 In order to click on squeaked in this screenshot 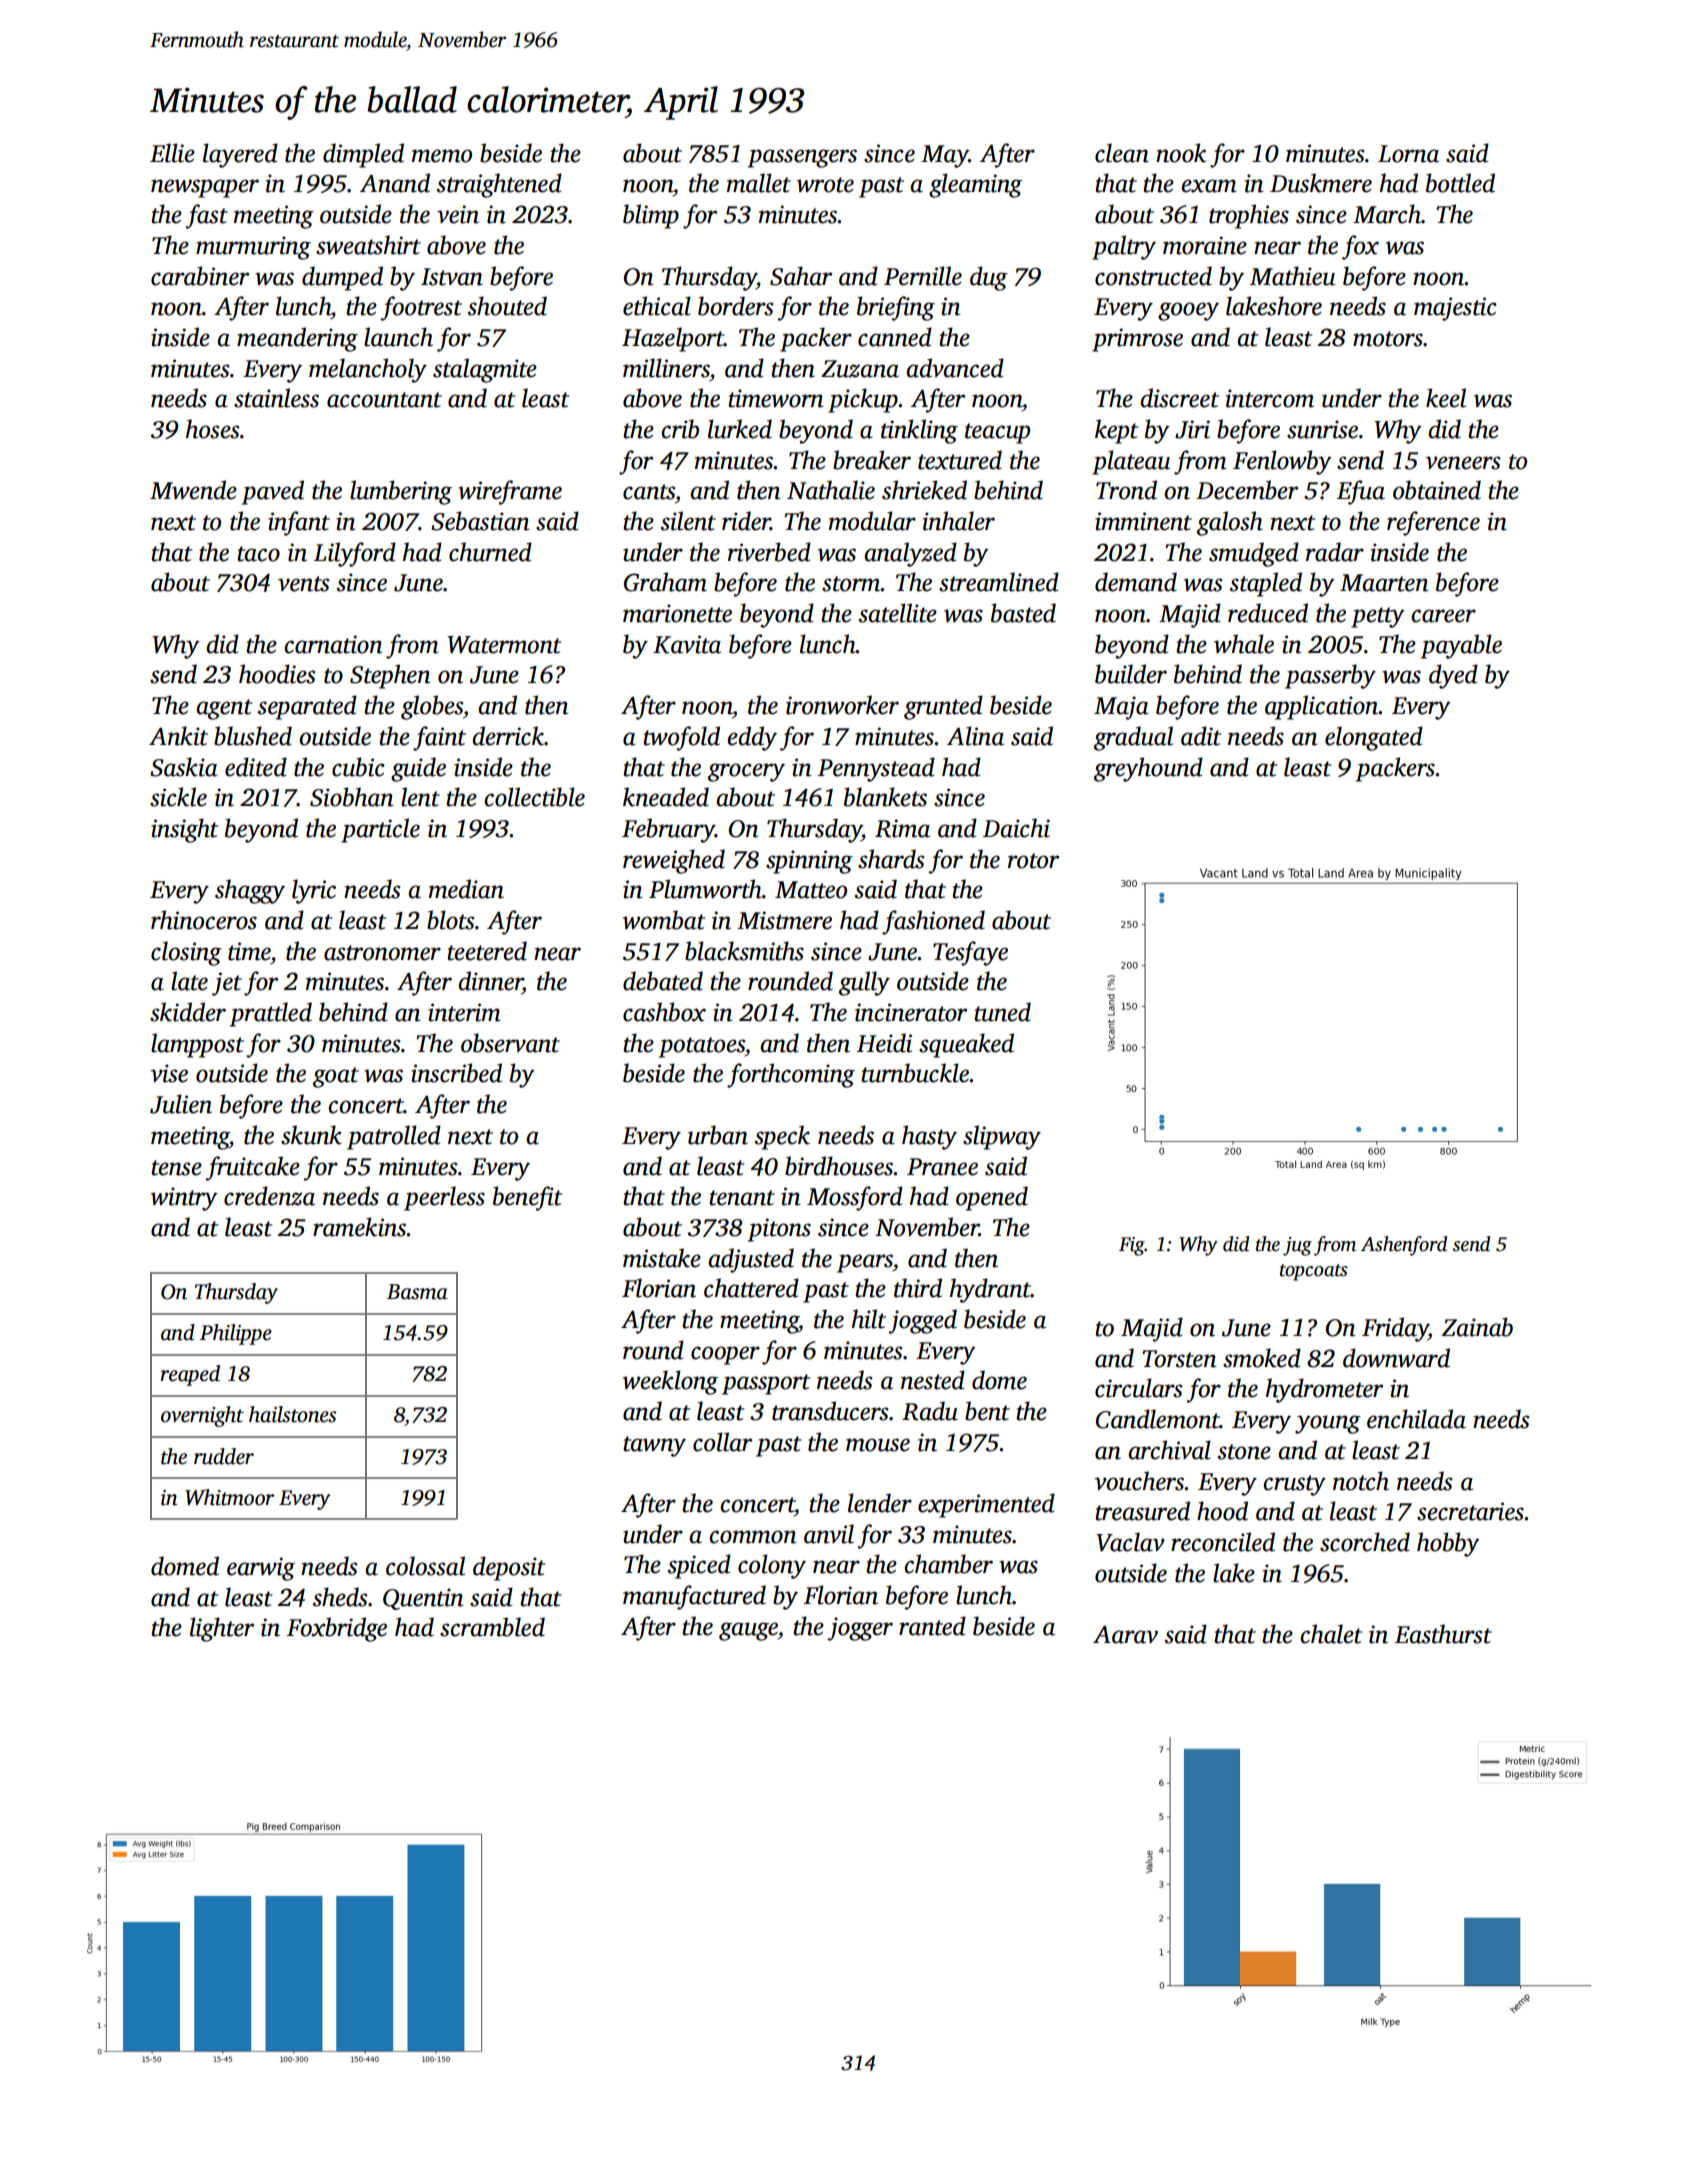, I will do `click(966, 1045)`.
